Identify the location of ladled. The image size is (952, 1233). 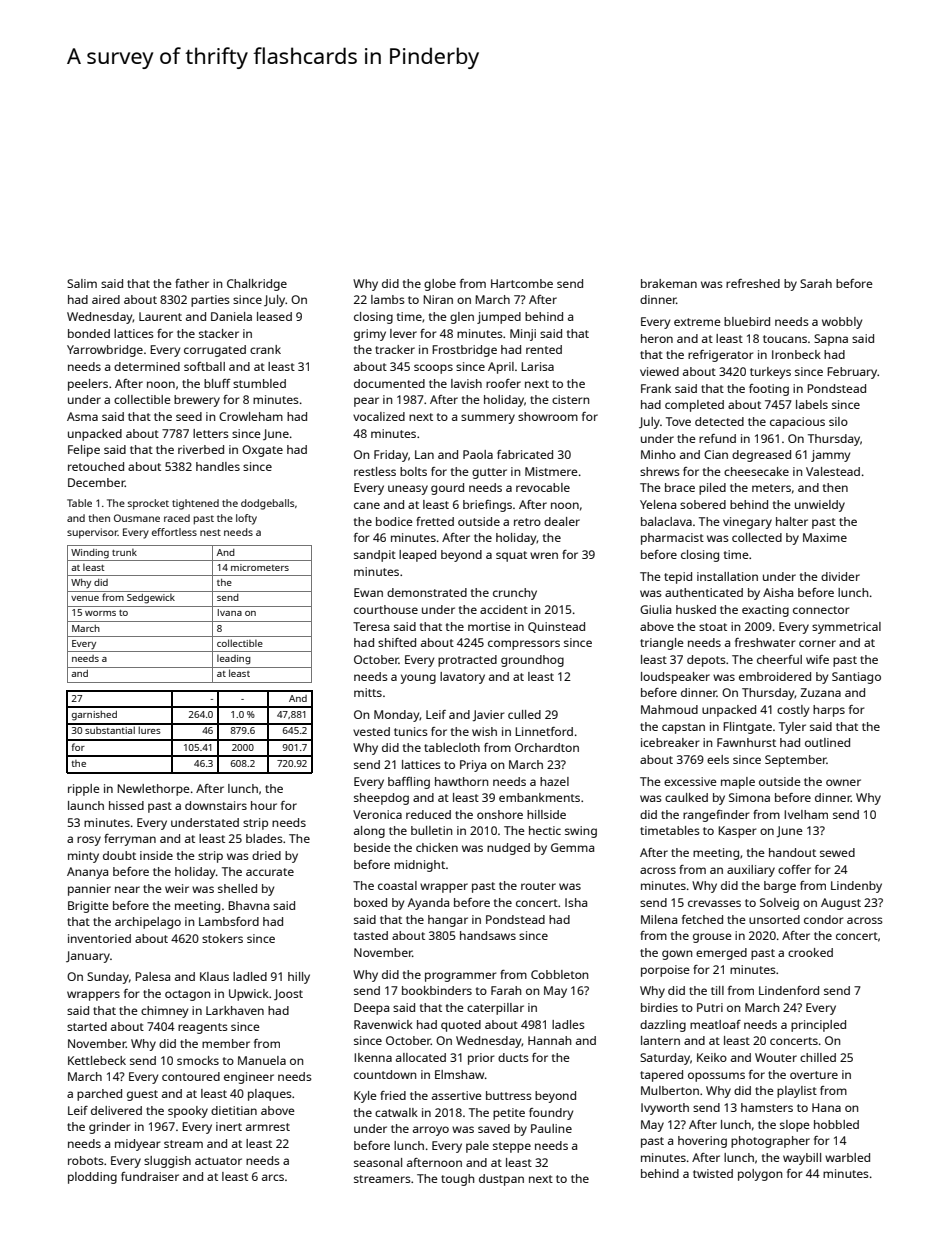
(250, 976).
